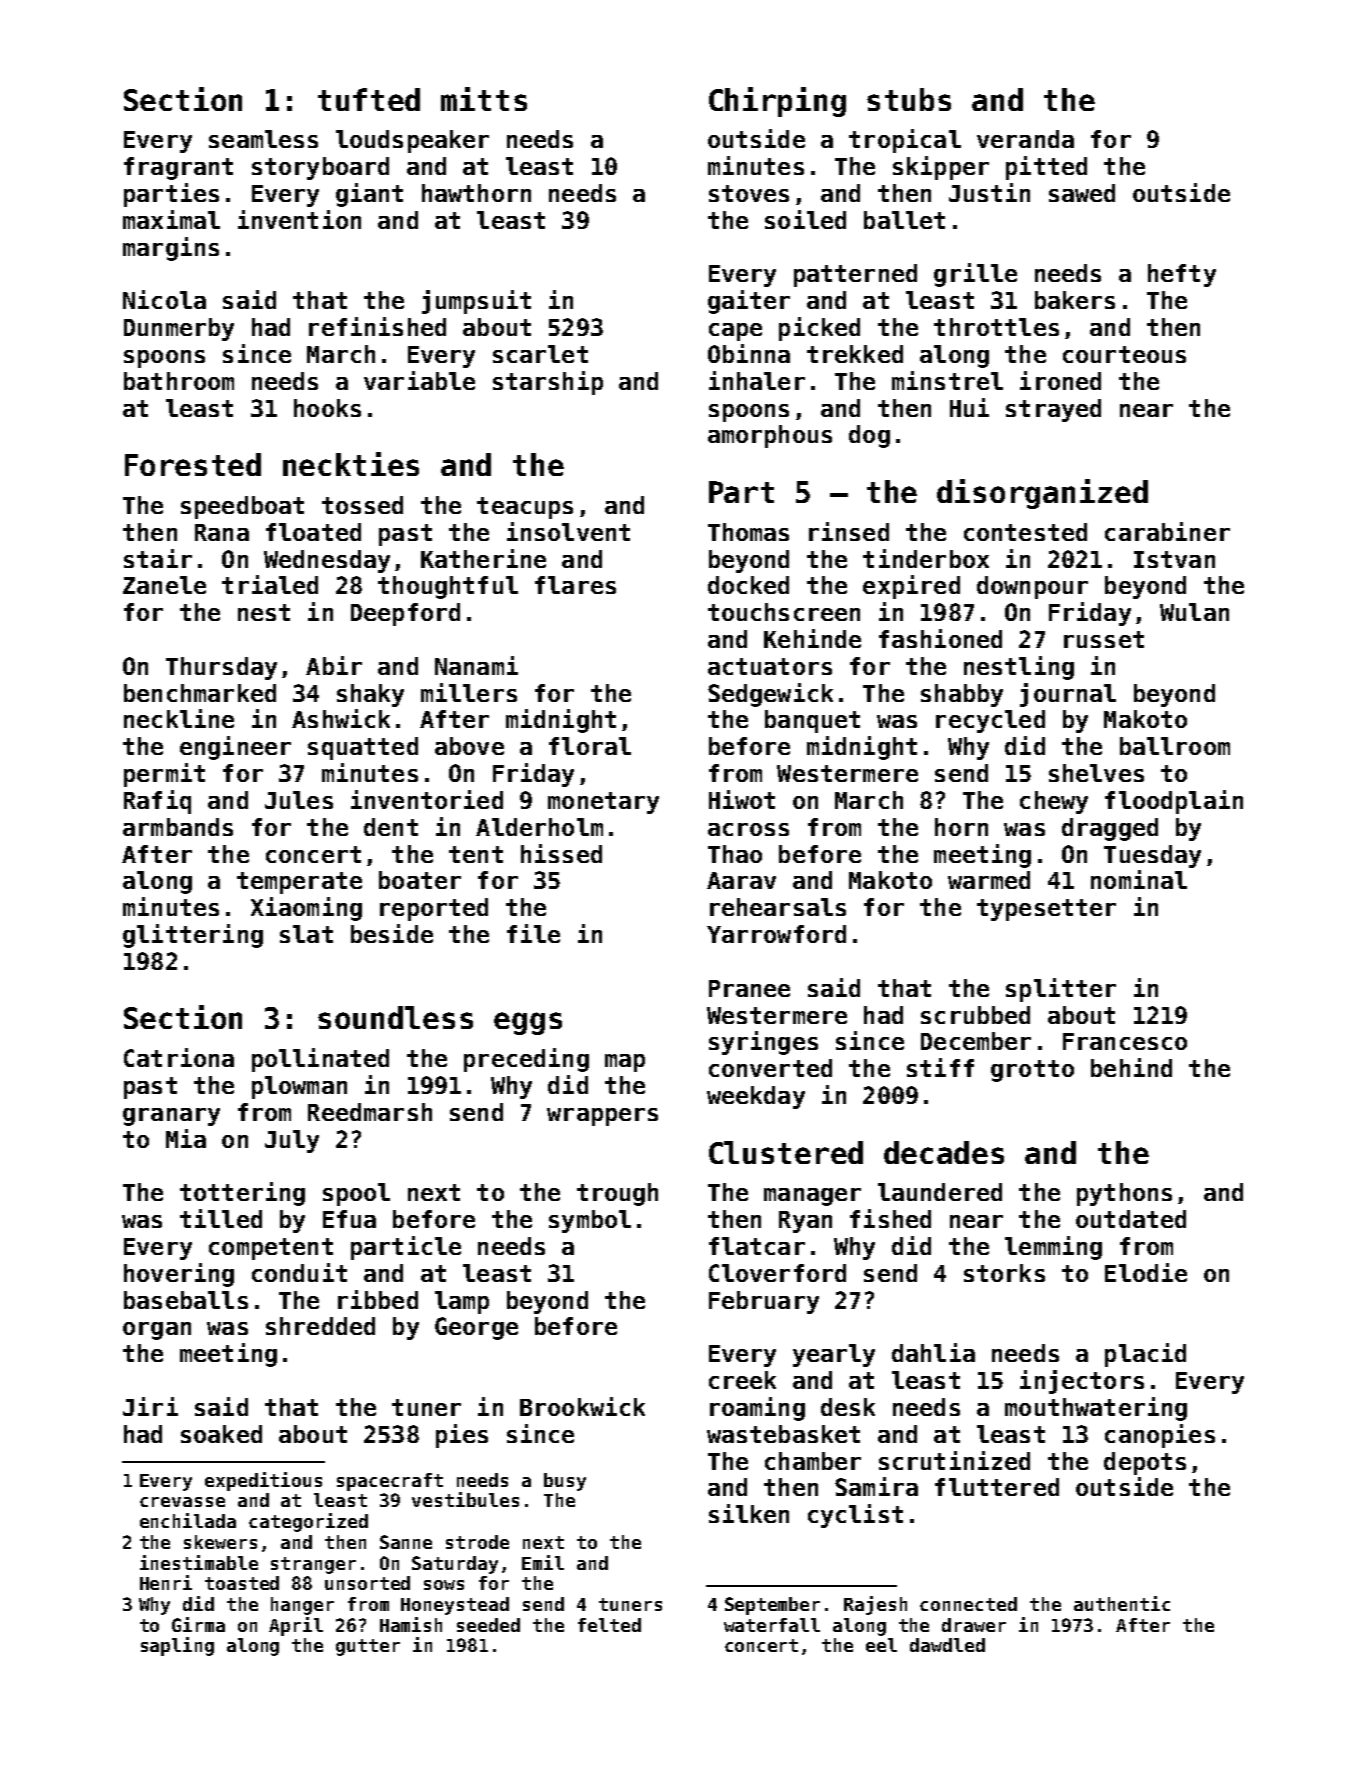 This document has height=1775, width=1372. What do you see at coordinates (1046, 910) in the document?
I see `typesetter` at bounding box center [1046, 910].
